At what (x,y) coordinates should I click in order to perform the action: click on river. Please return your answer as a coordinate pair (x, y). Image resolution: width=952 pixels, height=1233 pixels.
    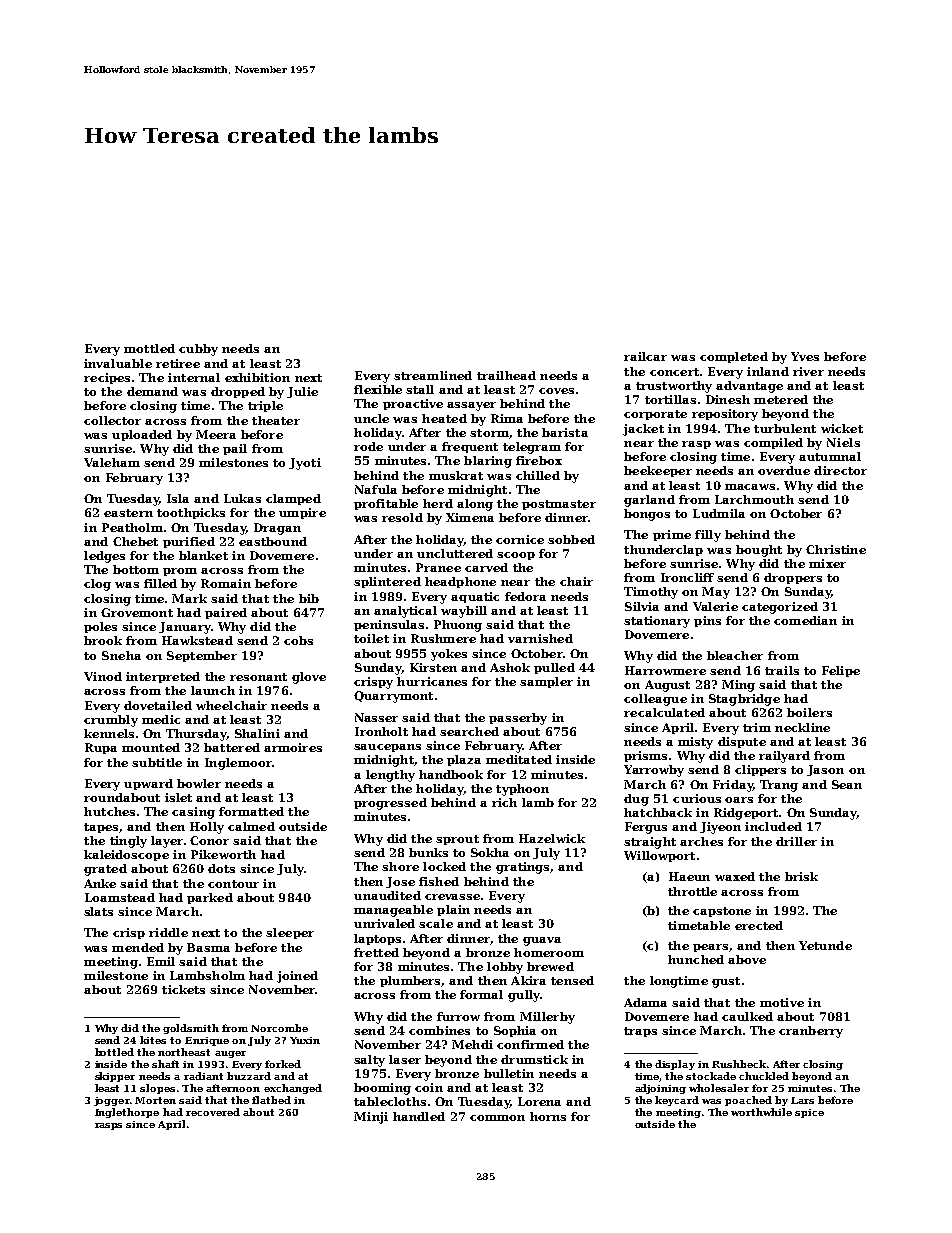
    Looking at the image, I should click on (808, 371).
